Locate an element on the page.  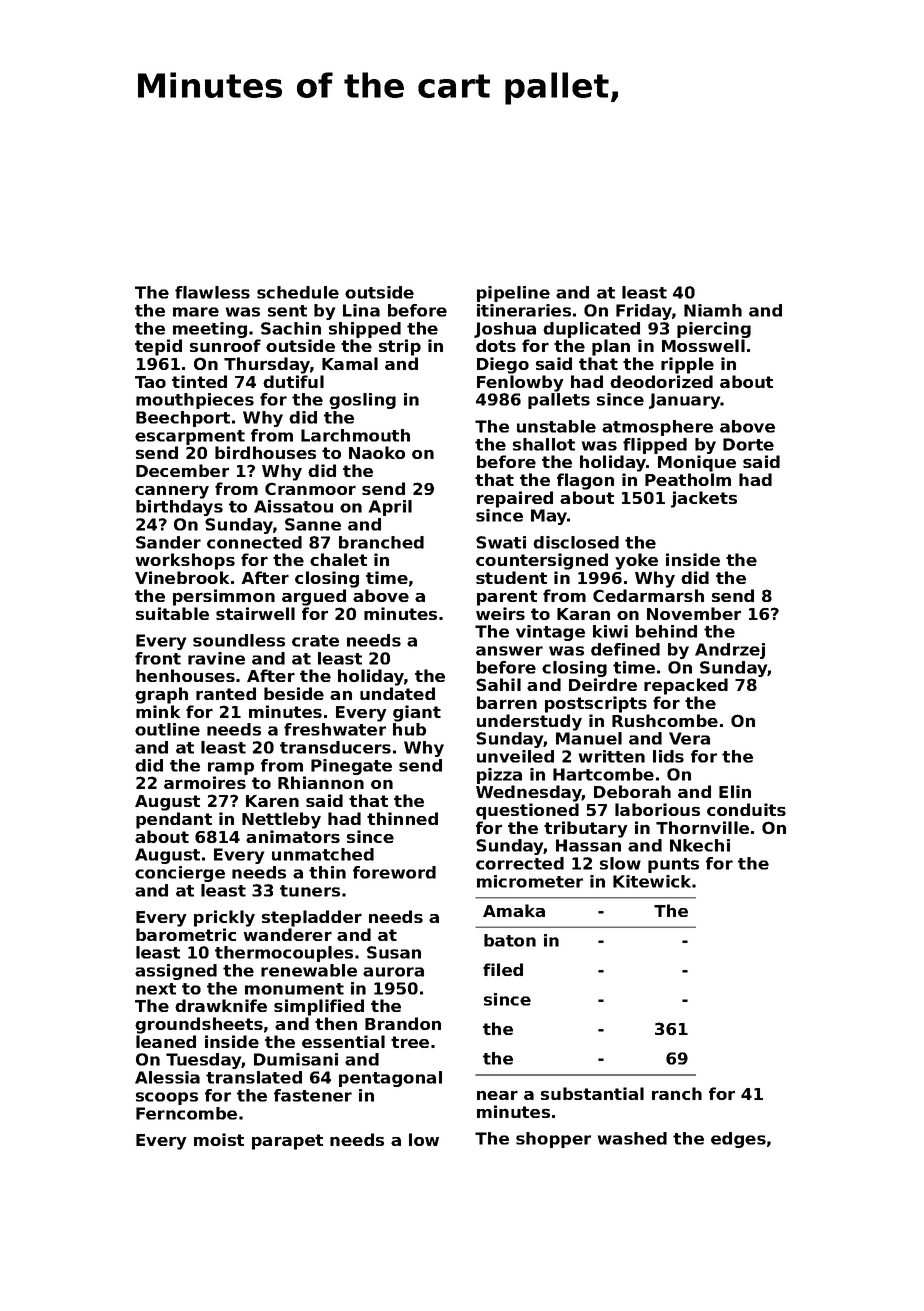
repacked is located at coordinates (686, 686).
